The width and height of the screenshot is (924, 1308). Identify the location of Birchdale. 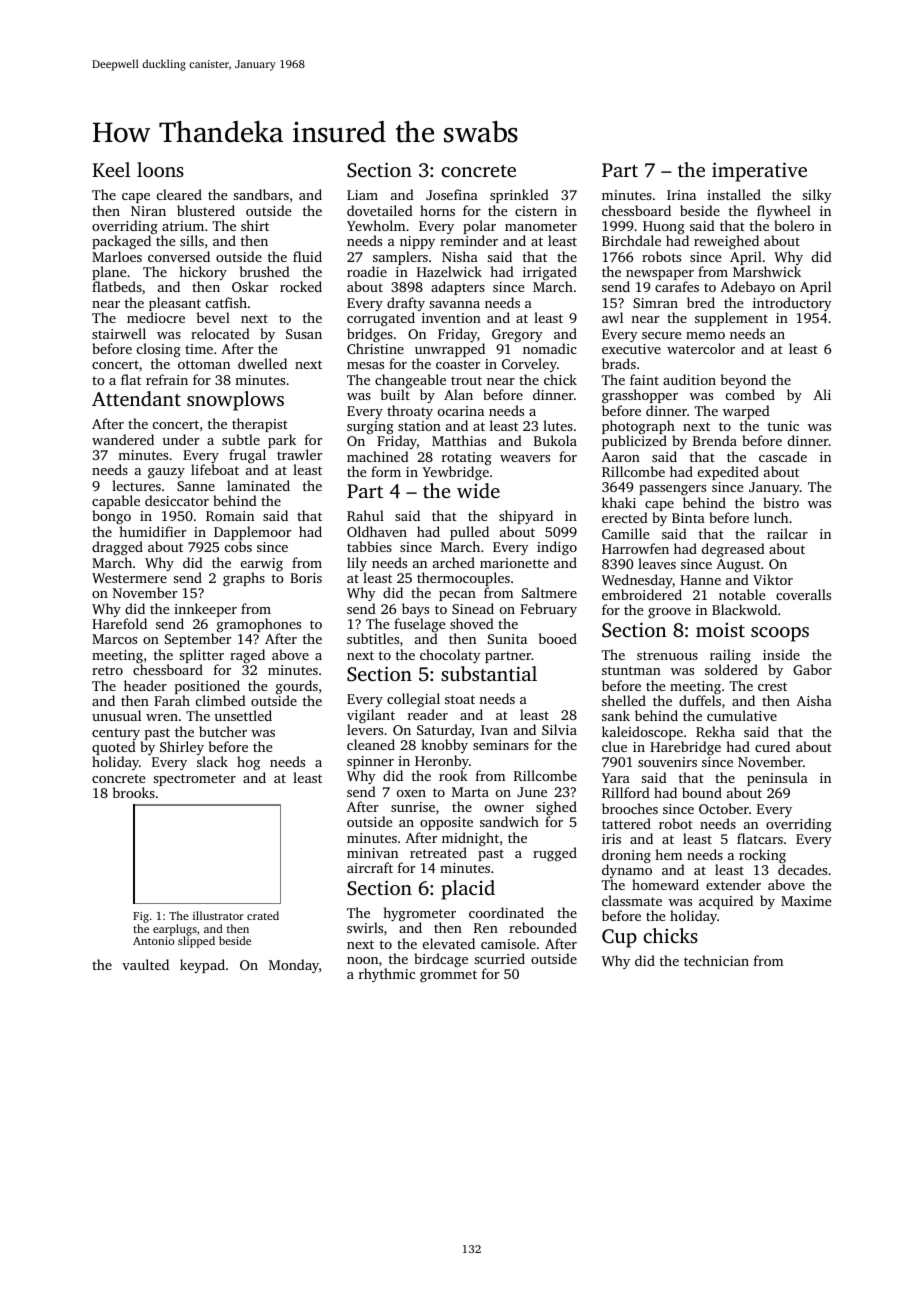
(631, 240).
